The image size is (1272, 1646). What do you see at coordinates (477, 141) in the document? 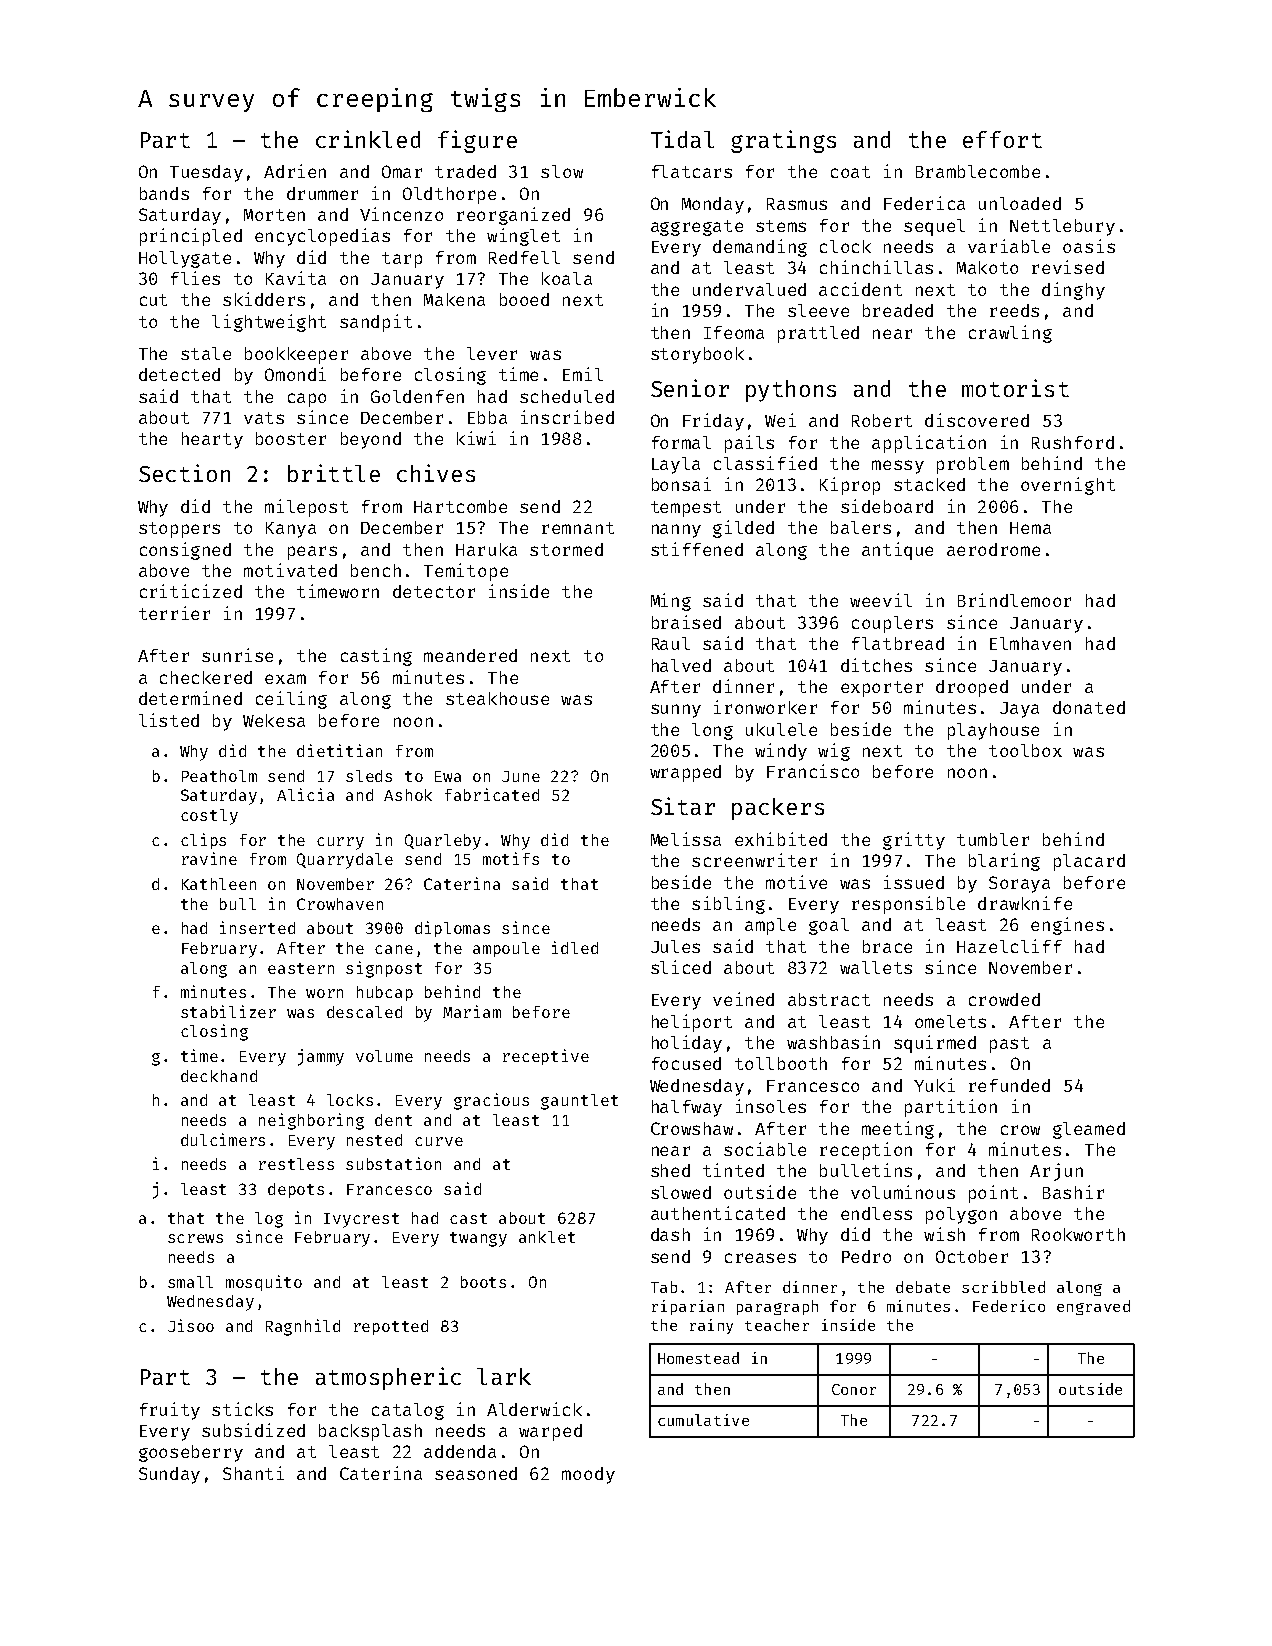
I see `figure` at bounding box center [477, 141].
